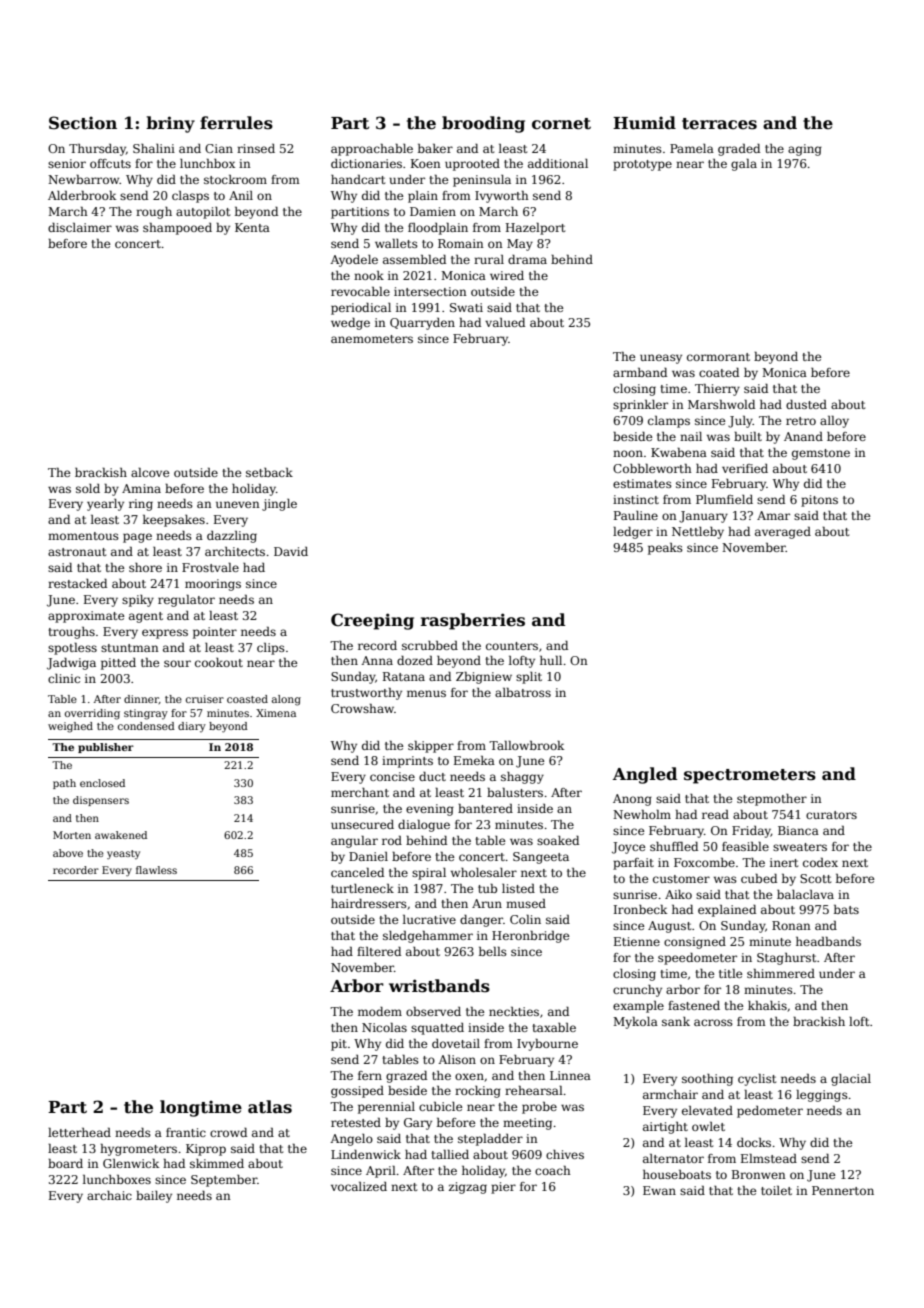 Image resolution: width=924 pixels, height=1308 pixels. What do you see at coordinates (806, 404) in the screenshot?
I see `dusted` at bounding box center [806, 404].
